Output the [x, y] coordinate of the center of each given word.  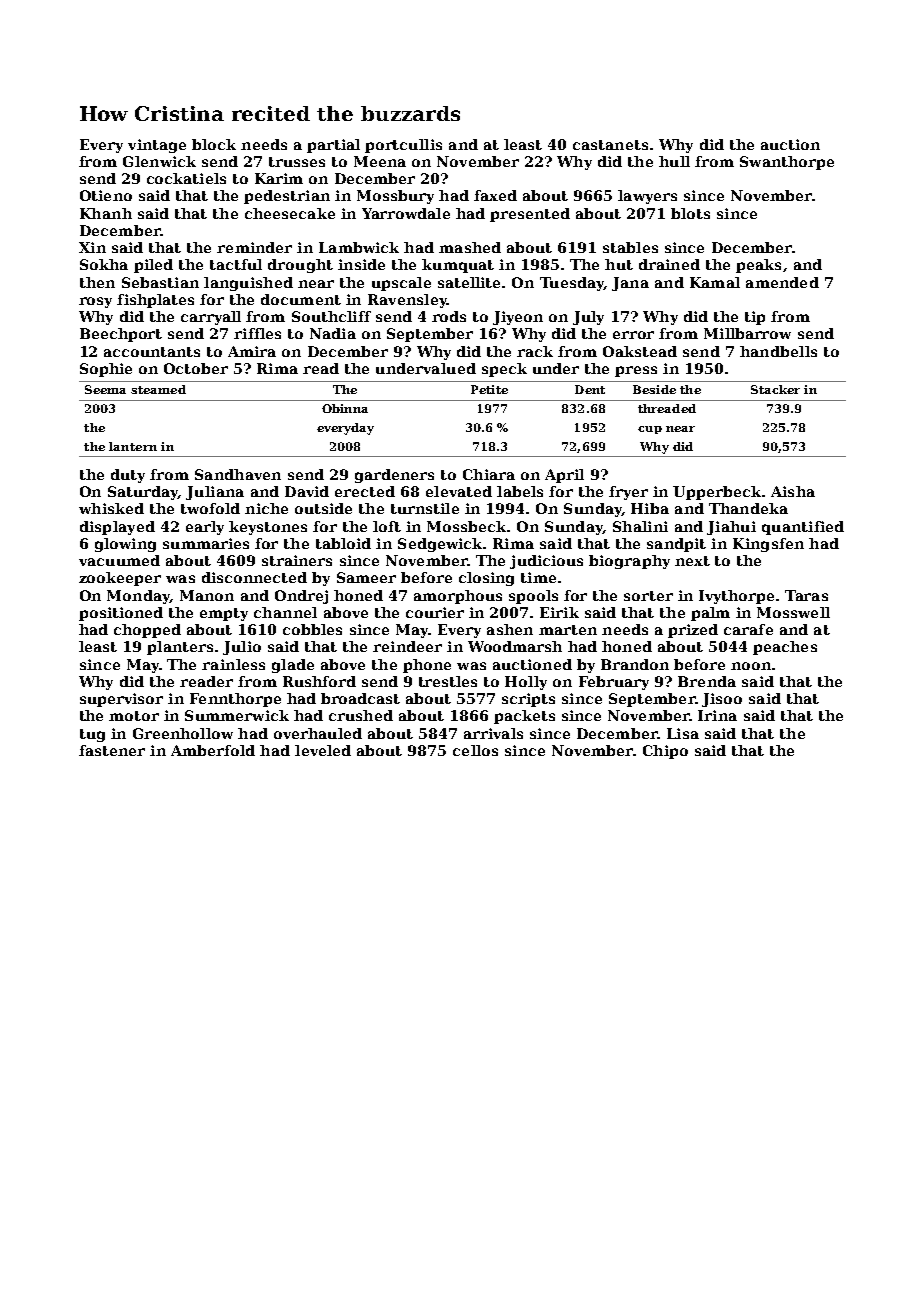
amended [782, 282]
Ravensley [407, 301]
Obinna [345, 408]
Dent [590, 389]
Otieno [106, 195]
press [636, 371]
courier [435, 612]
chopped [147, 631]
